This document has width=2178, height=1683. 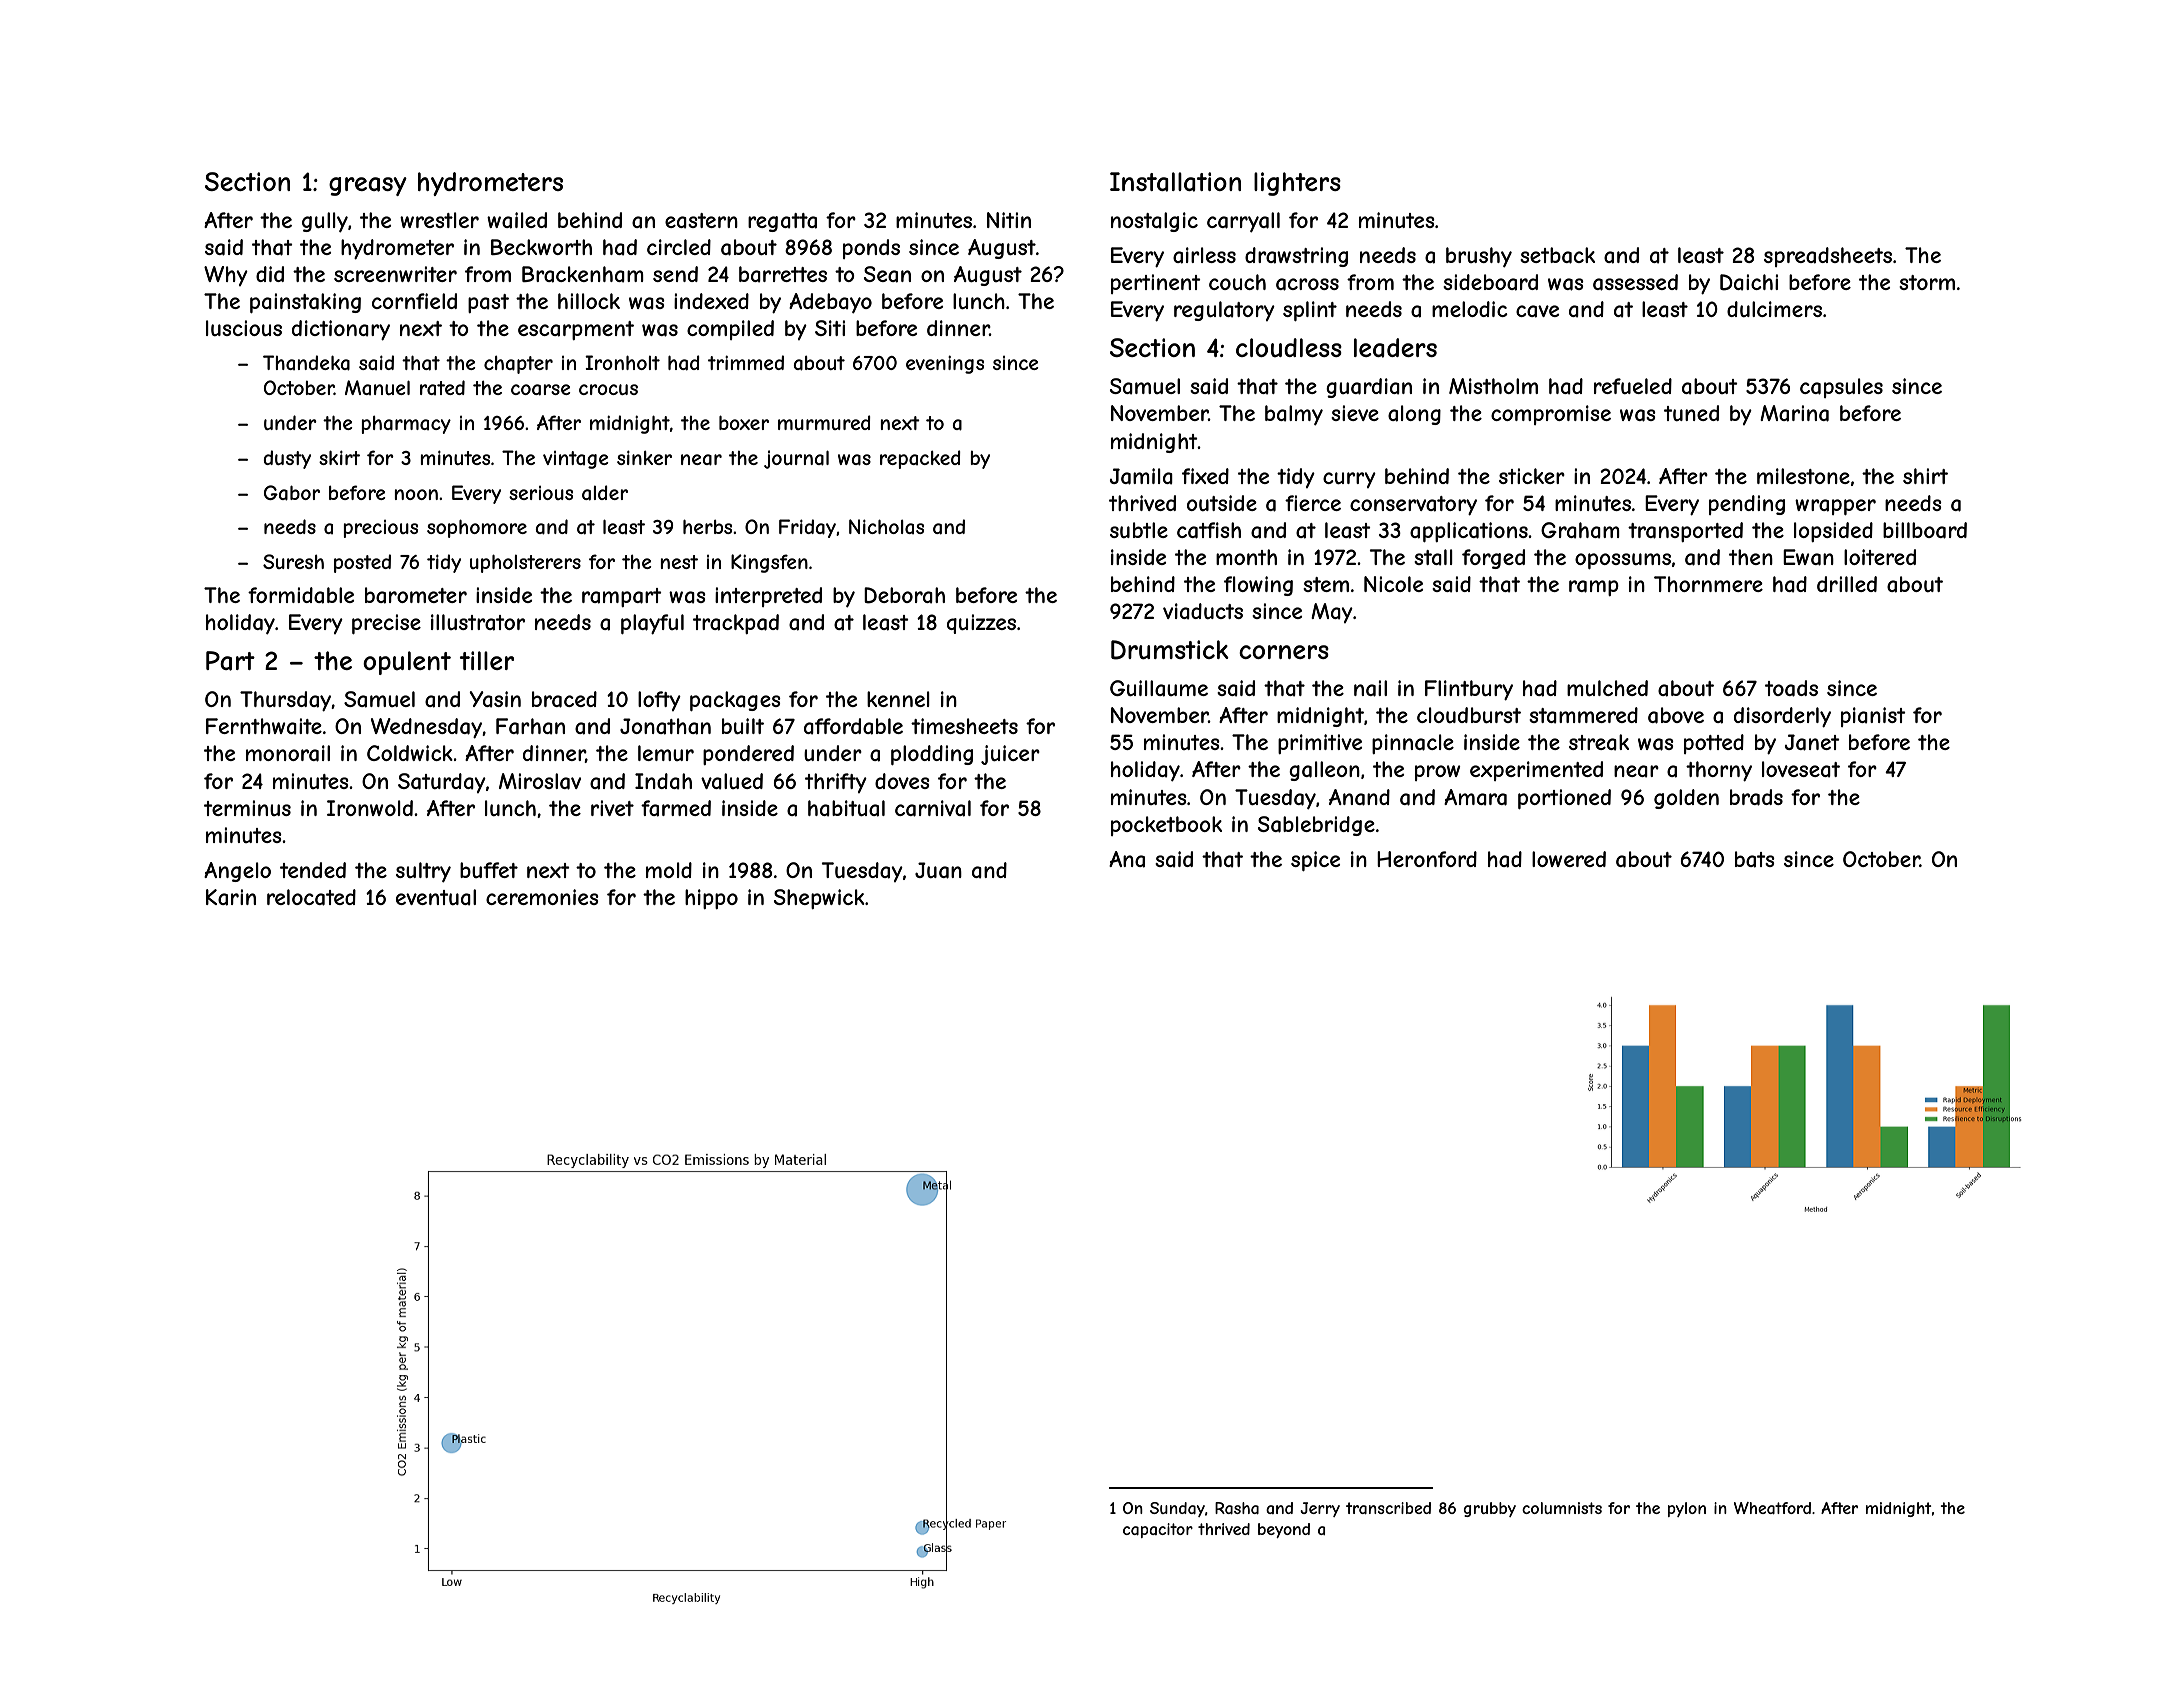 What do you see at coordinates (1755, 859) in the document?
I see `bats` at bounding box center [1755, 859].
